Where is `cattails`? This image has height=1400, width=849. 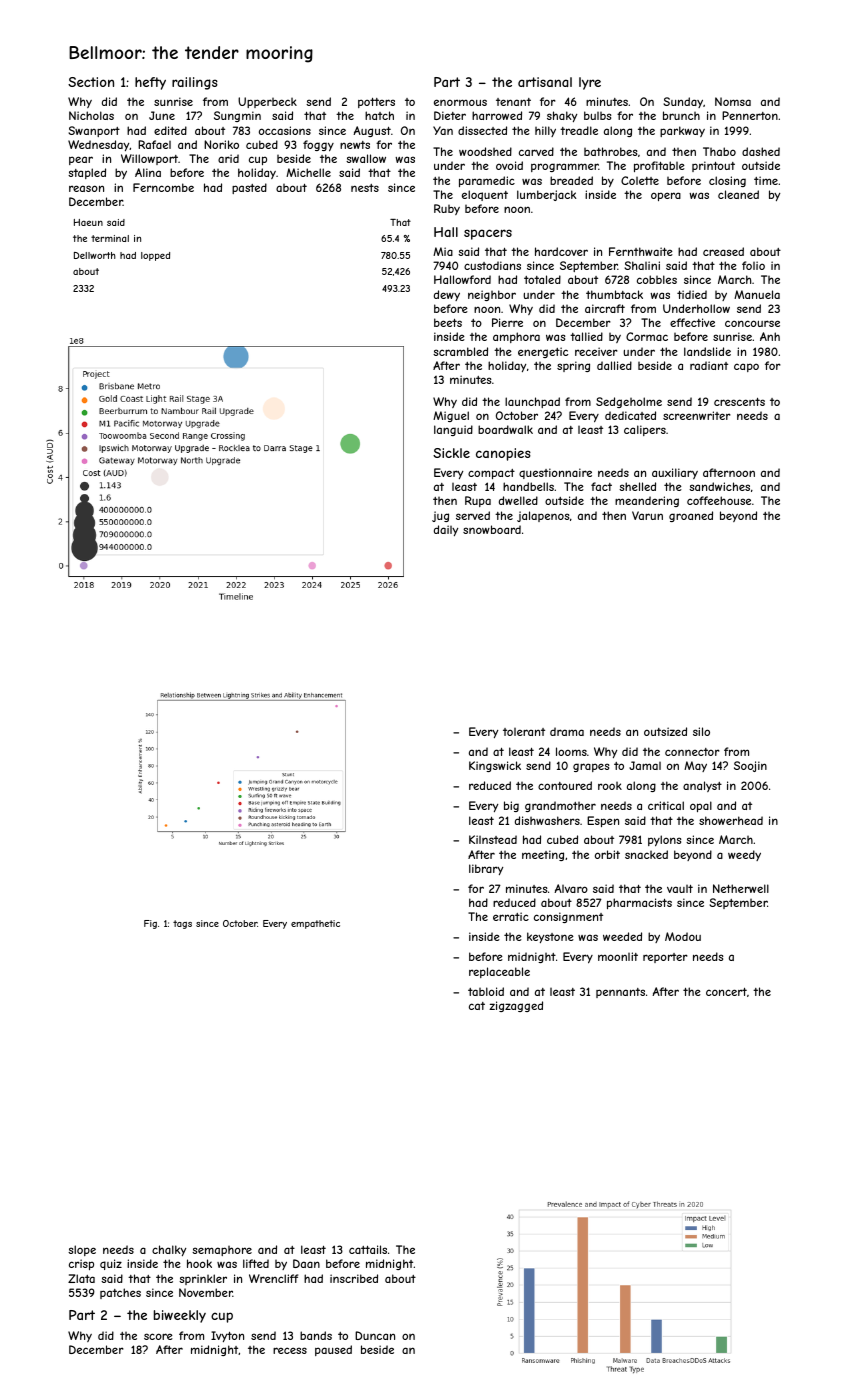 cattails is located at coordinates (368, 1249).
